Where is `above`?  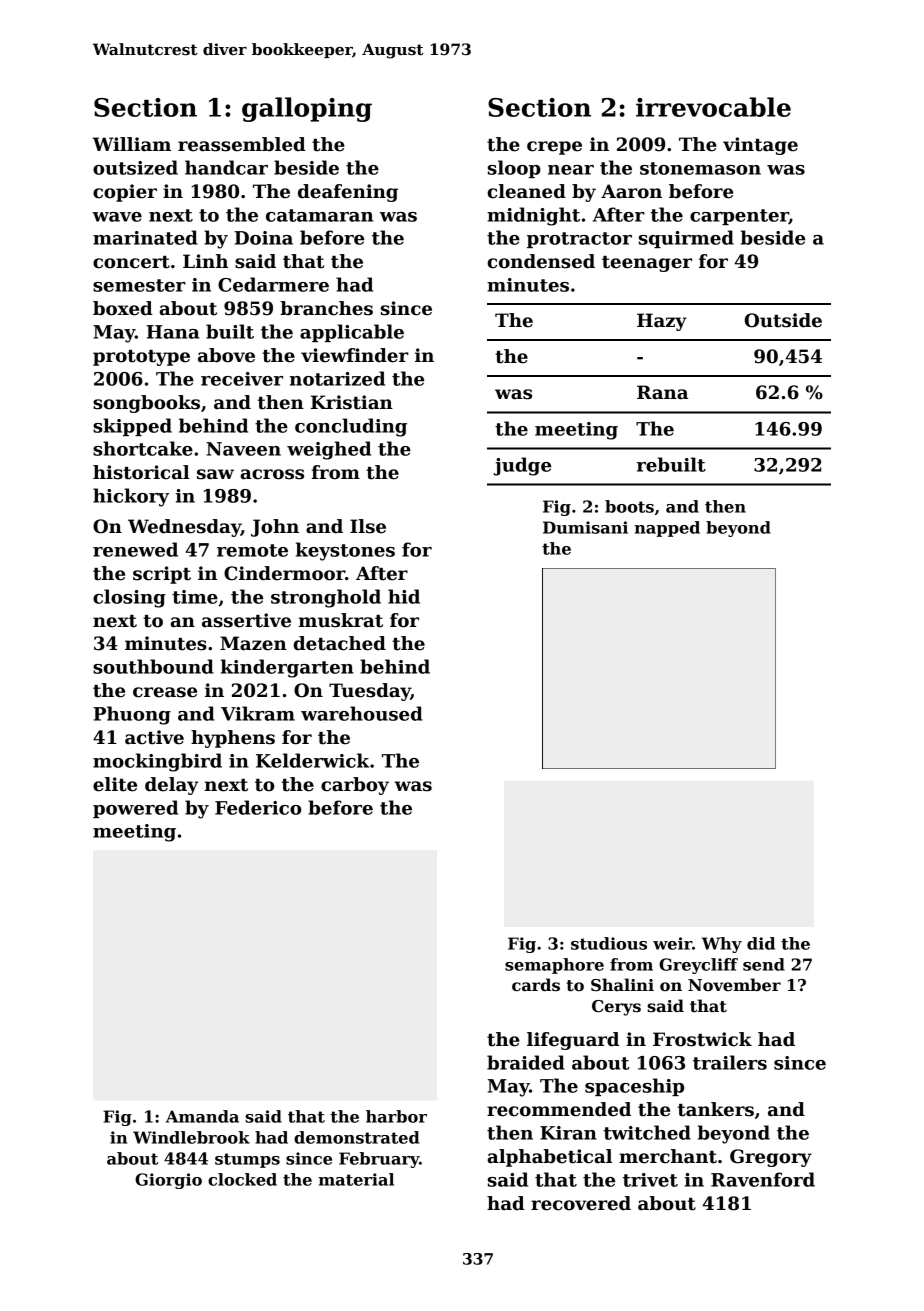 above is located at coordinates (226, 355).
